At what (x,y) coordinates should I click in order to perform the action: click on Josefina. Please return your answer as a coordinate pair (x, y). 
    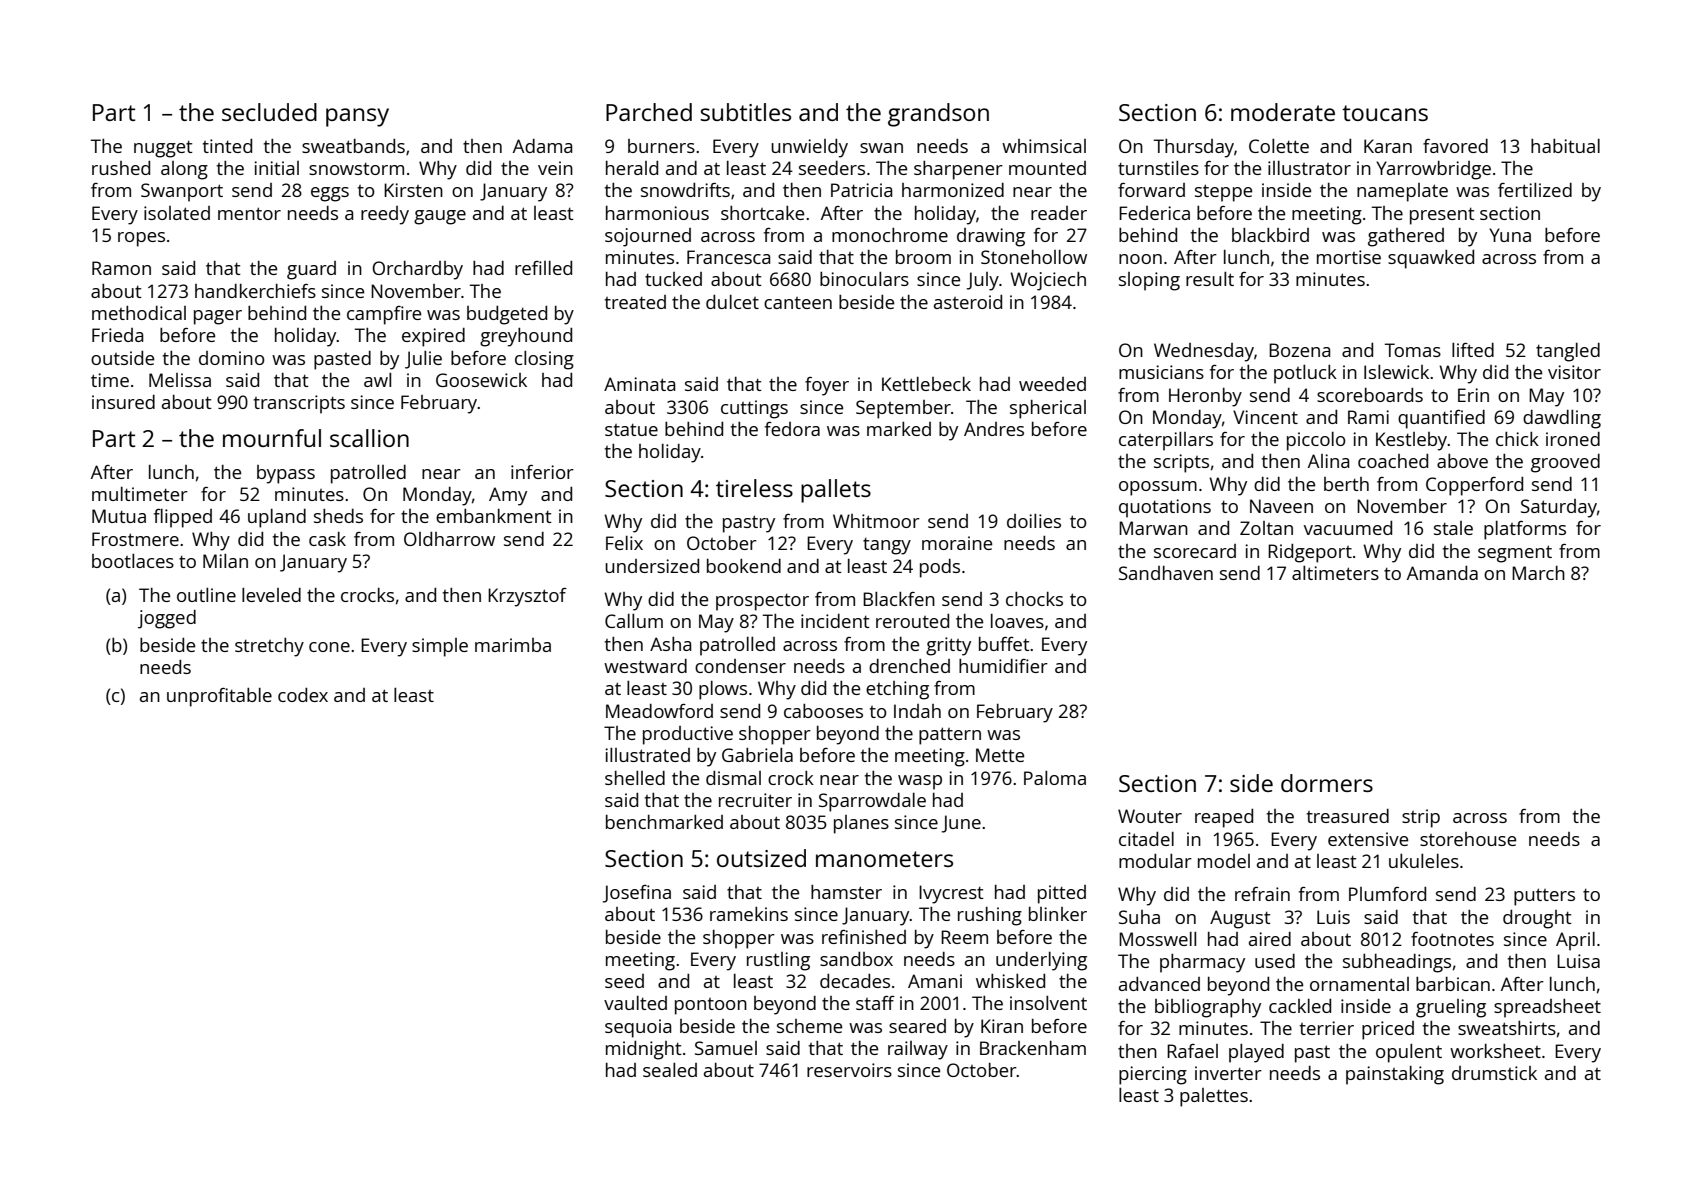
    Looking at the image, I should click on (637, 894).
